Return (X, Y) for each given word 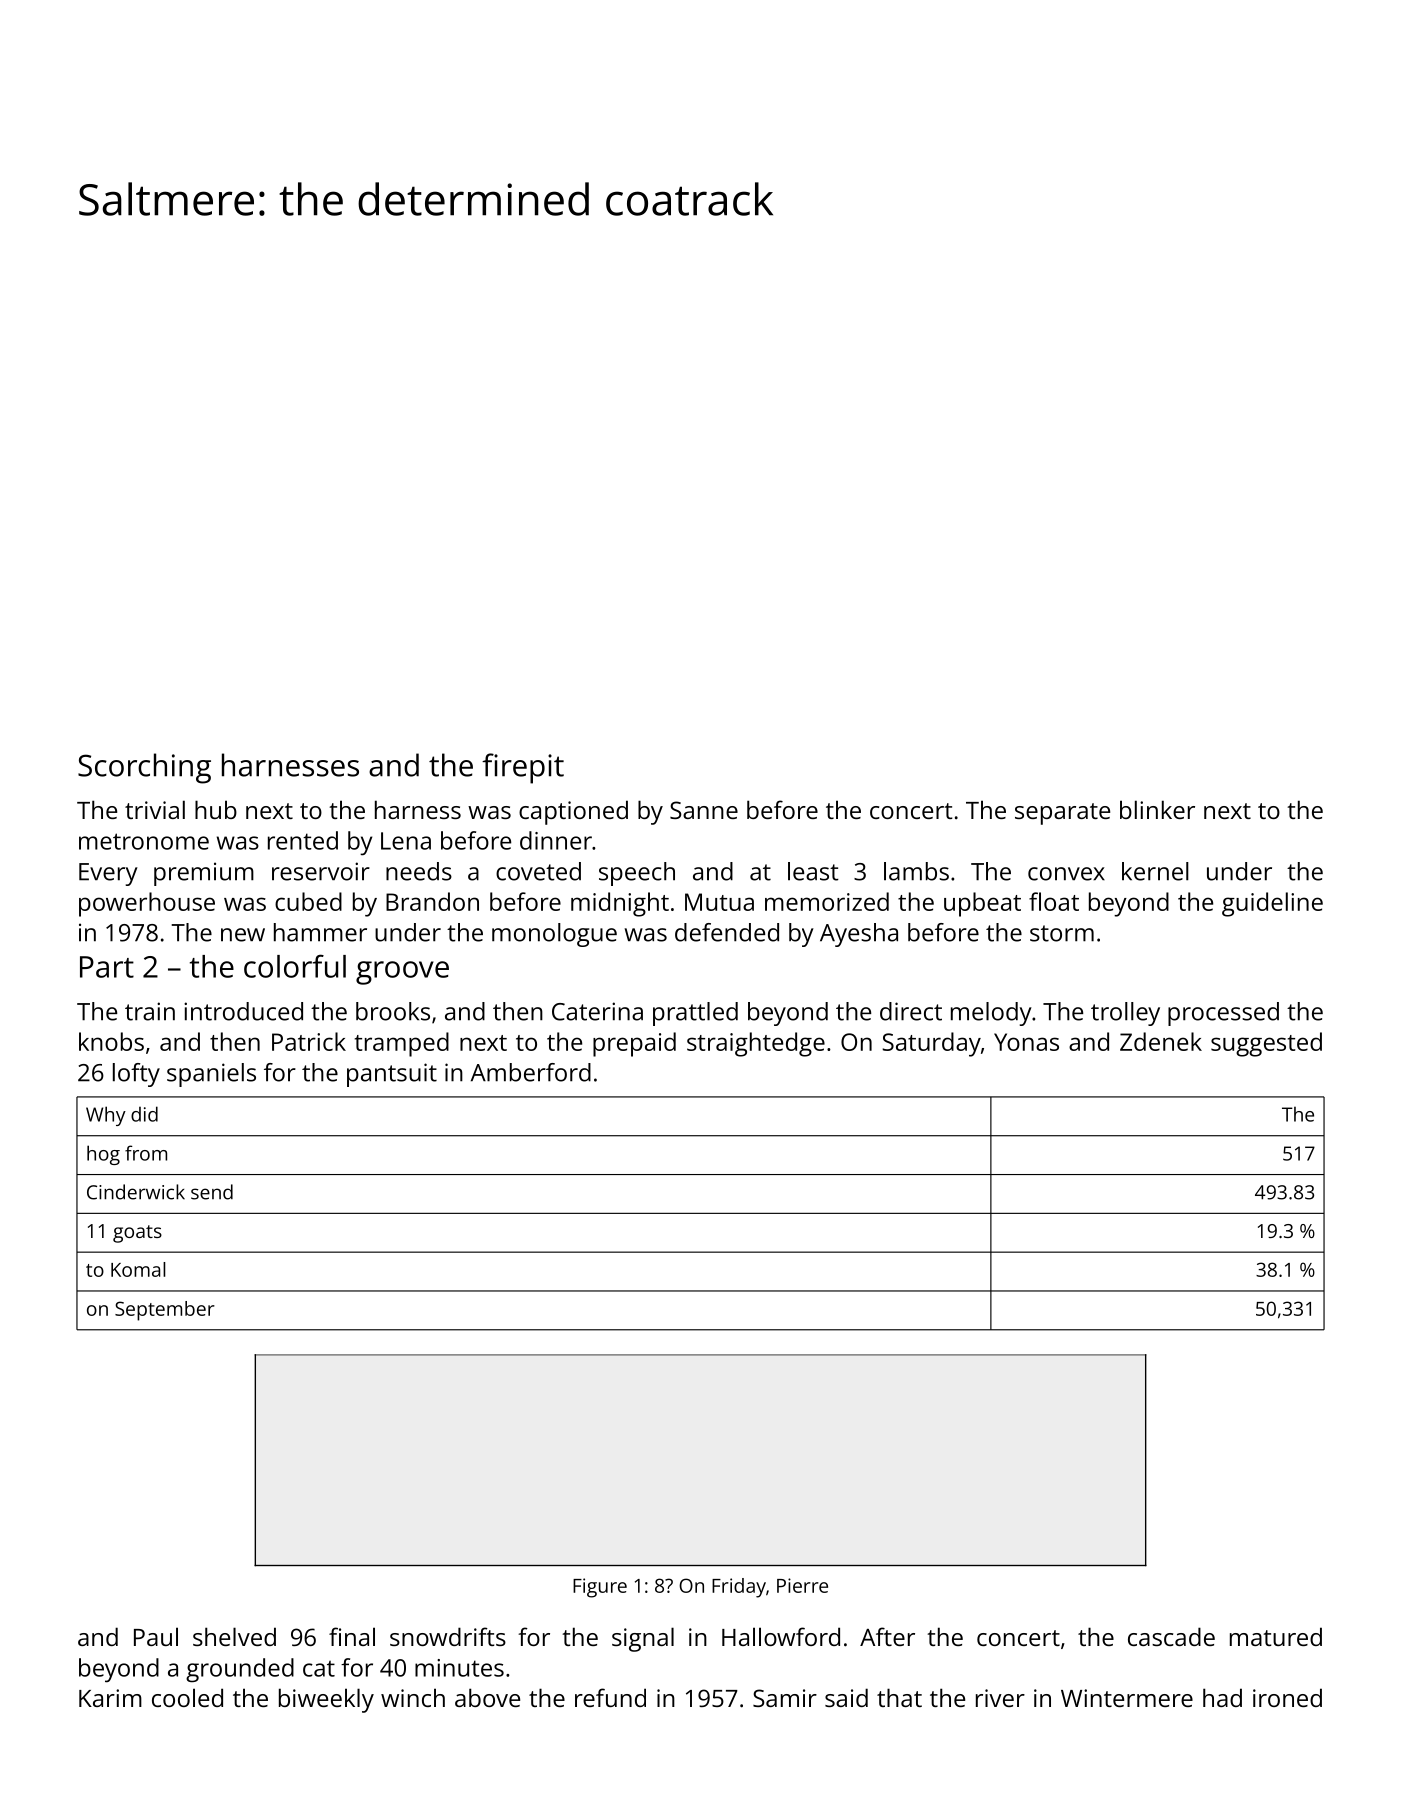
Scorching (144, 768)
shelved (234, 1636)
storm (1062, 933)
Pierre (802, 1585)
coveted (538, 871)
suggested (1266, 1044)
